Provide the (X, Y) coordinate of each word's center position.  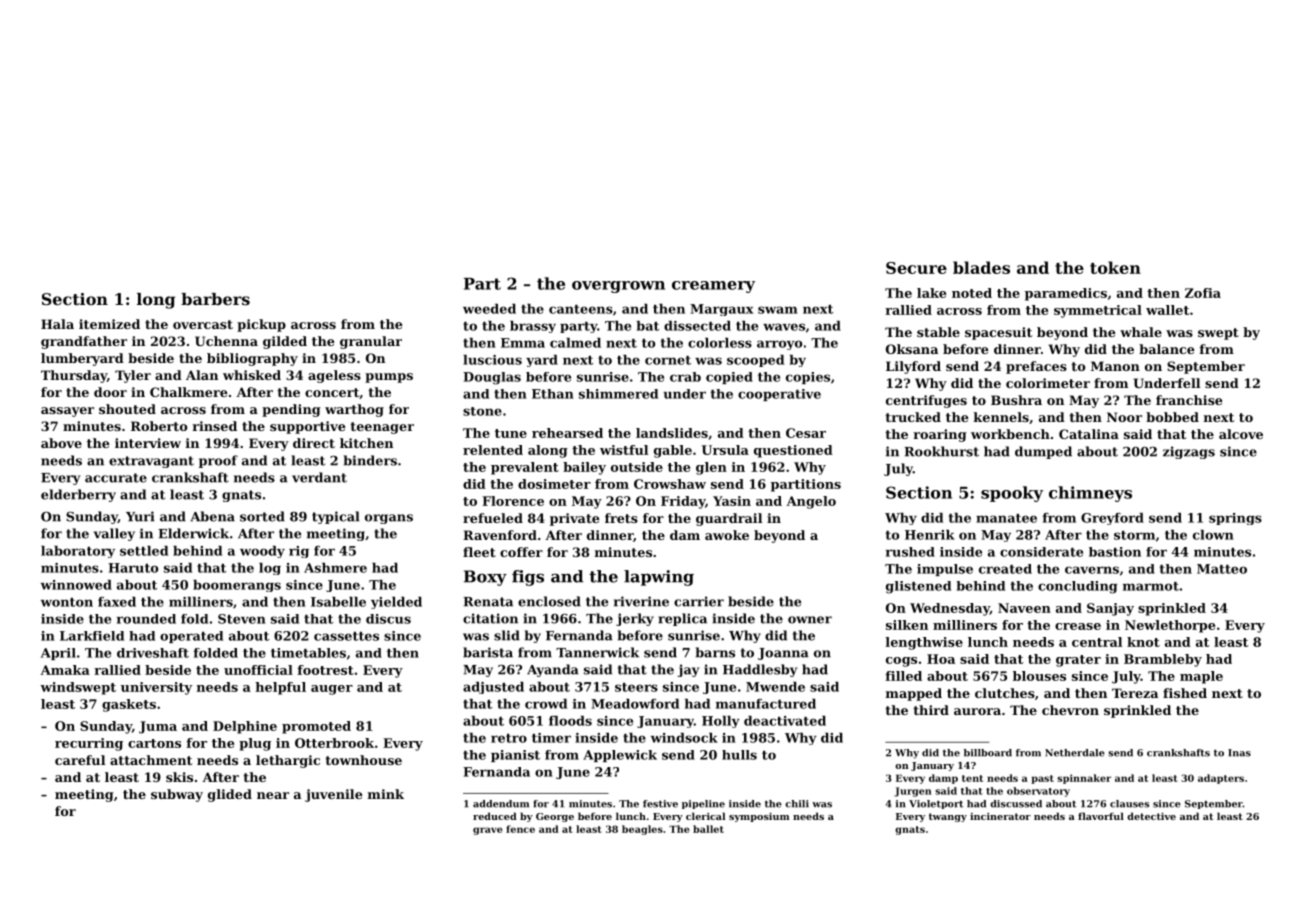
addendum (501, 804)
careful (80, 760)
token (1115, 267)
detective (1151, 816)
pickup (261, 325)
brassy (533, 327)
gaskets (129, 705)
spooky (1012, 494)
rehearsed (567, 433)
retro (509, 738)
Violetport (936, 804)
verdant (319, 477)
